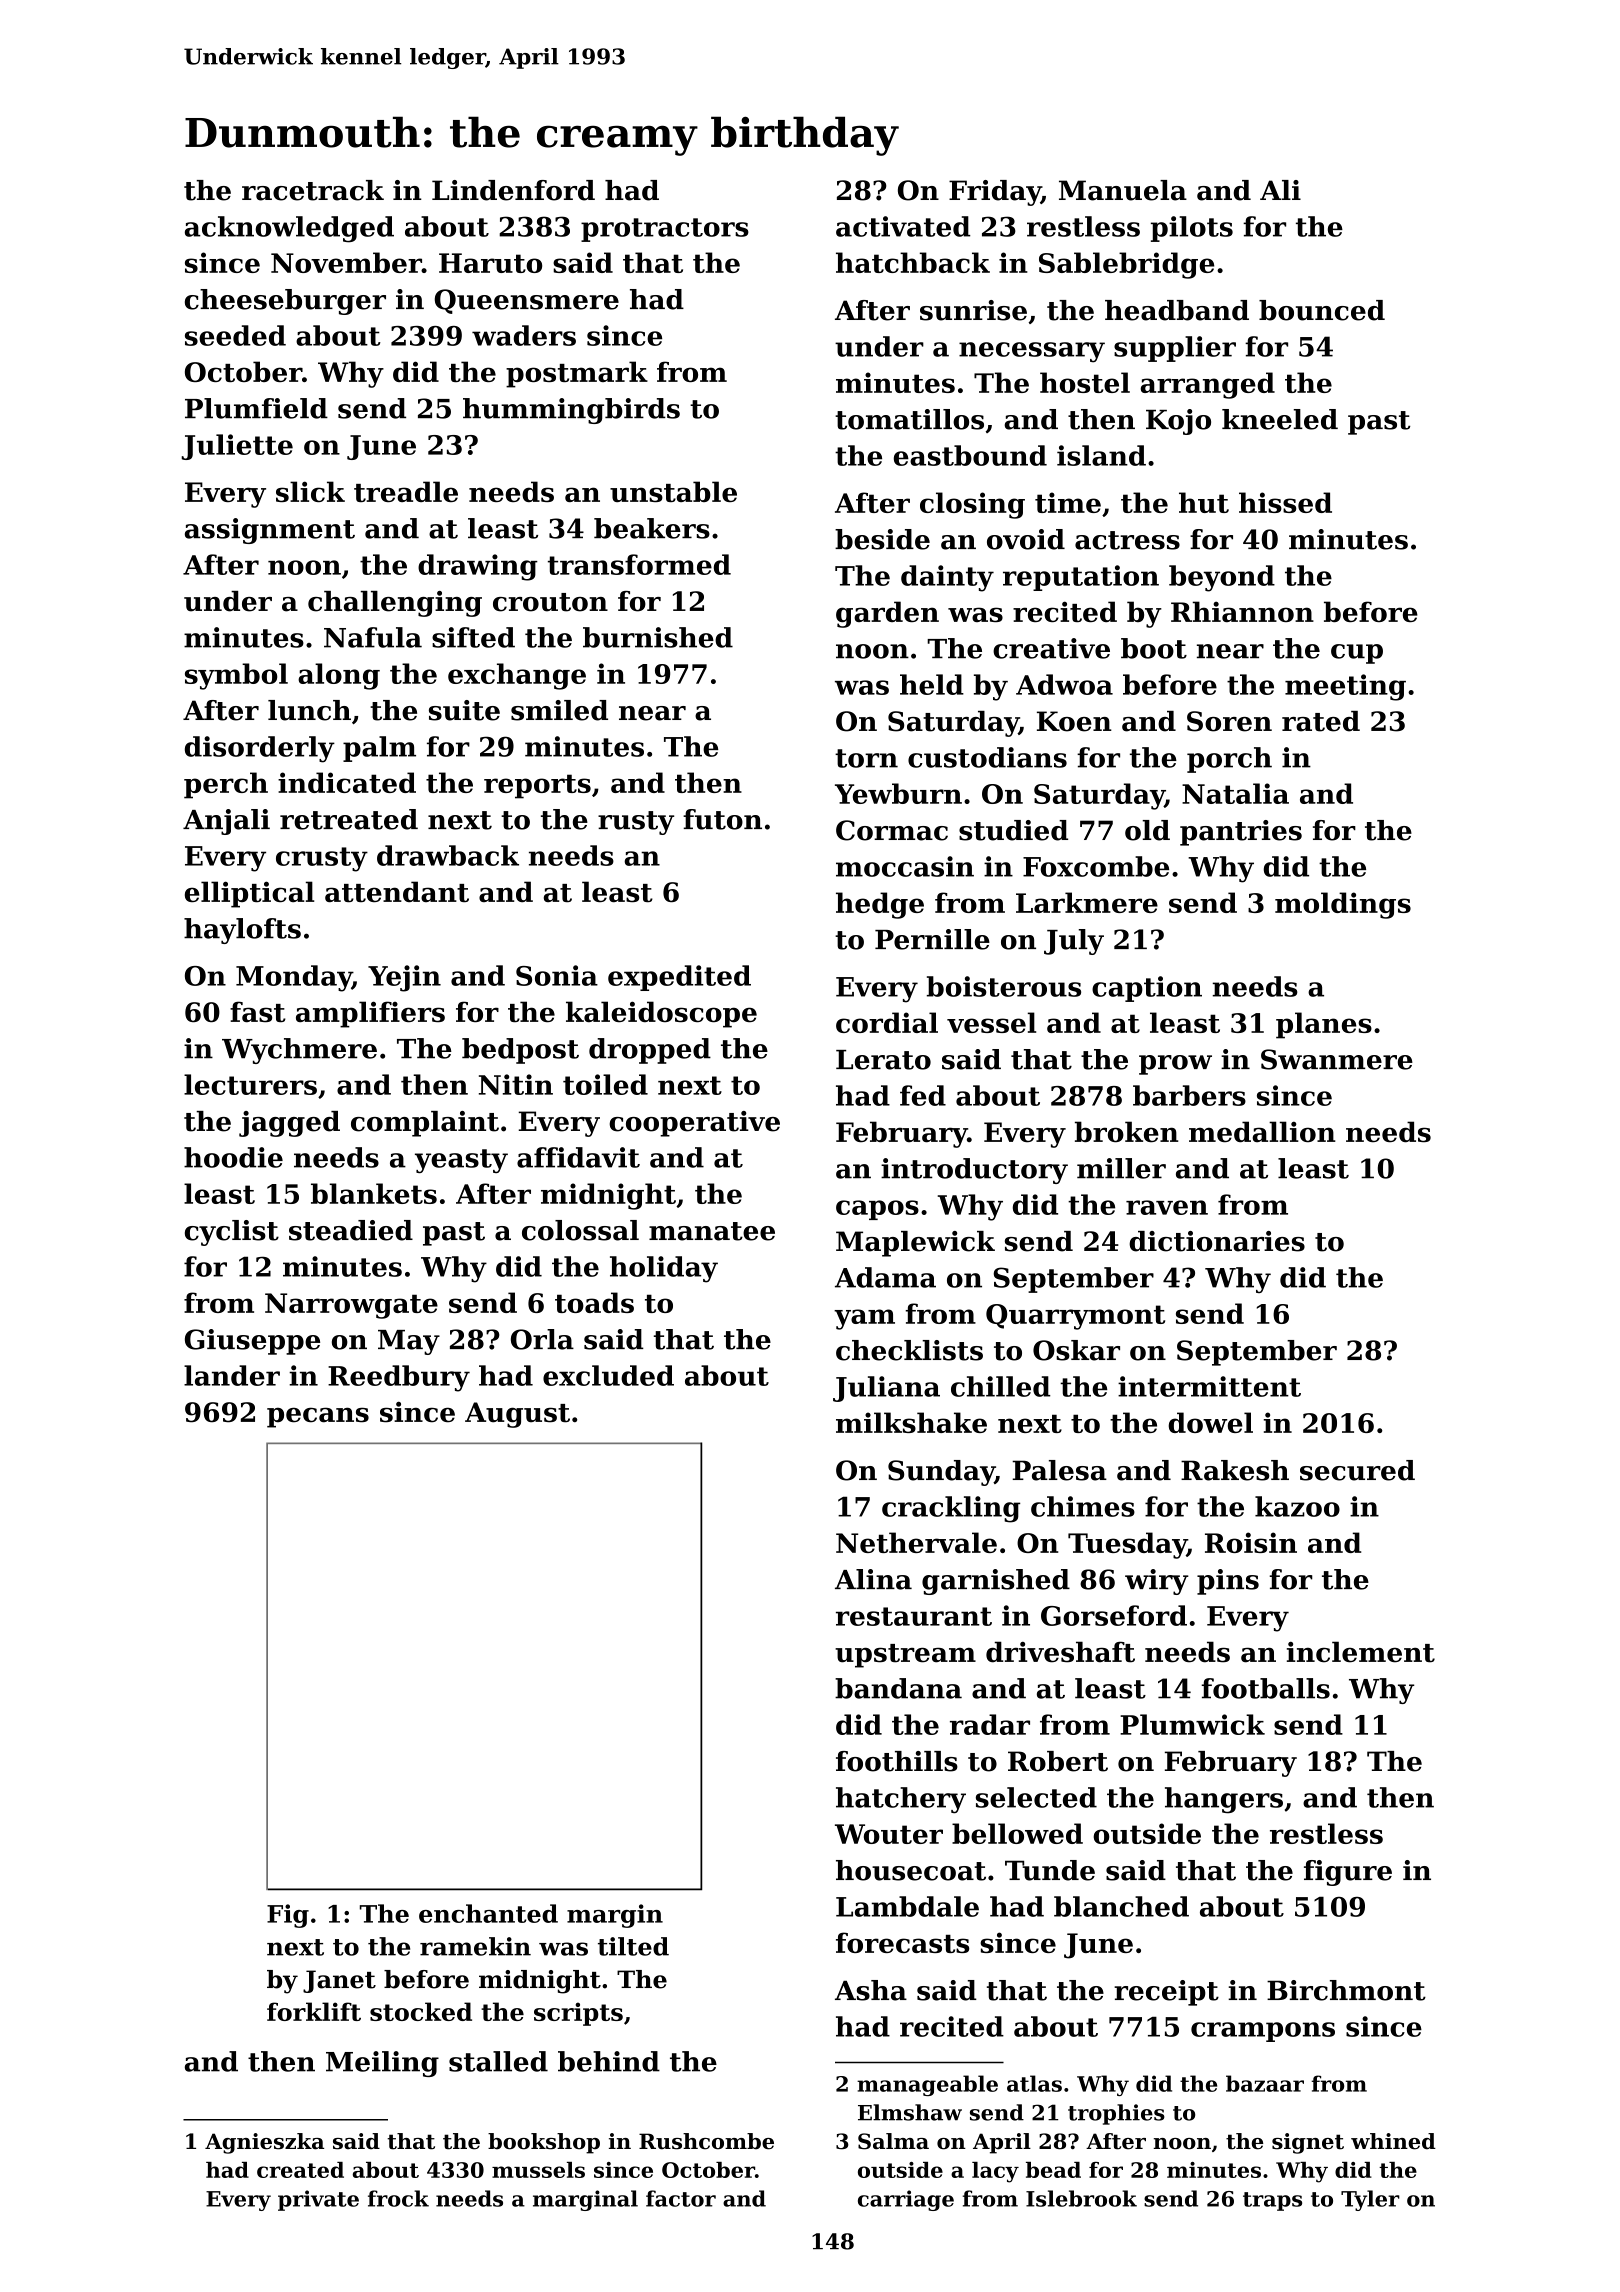  What do you see at coordinates (907, 1906) in the image?
I see `Lambdale` at bounding box center [907, 1906].
